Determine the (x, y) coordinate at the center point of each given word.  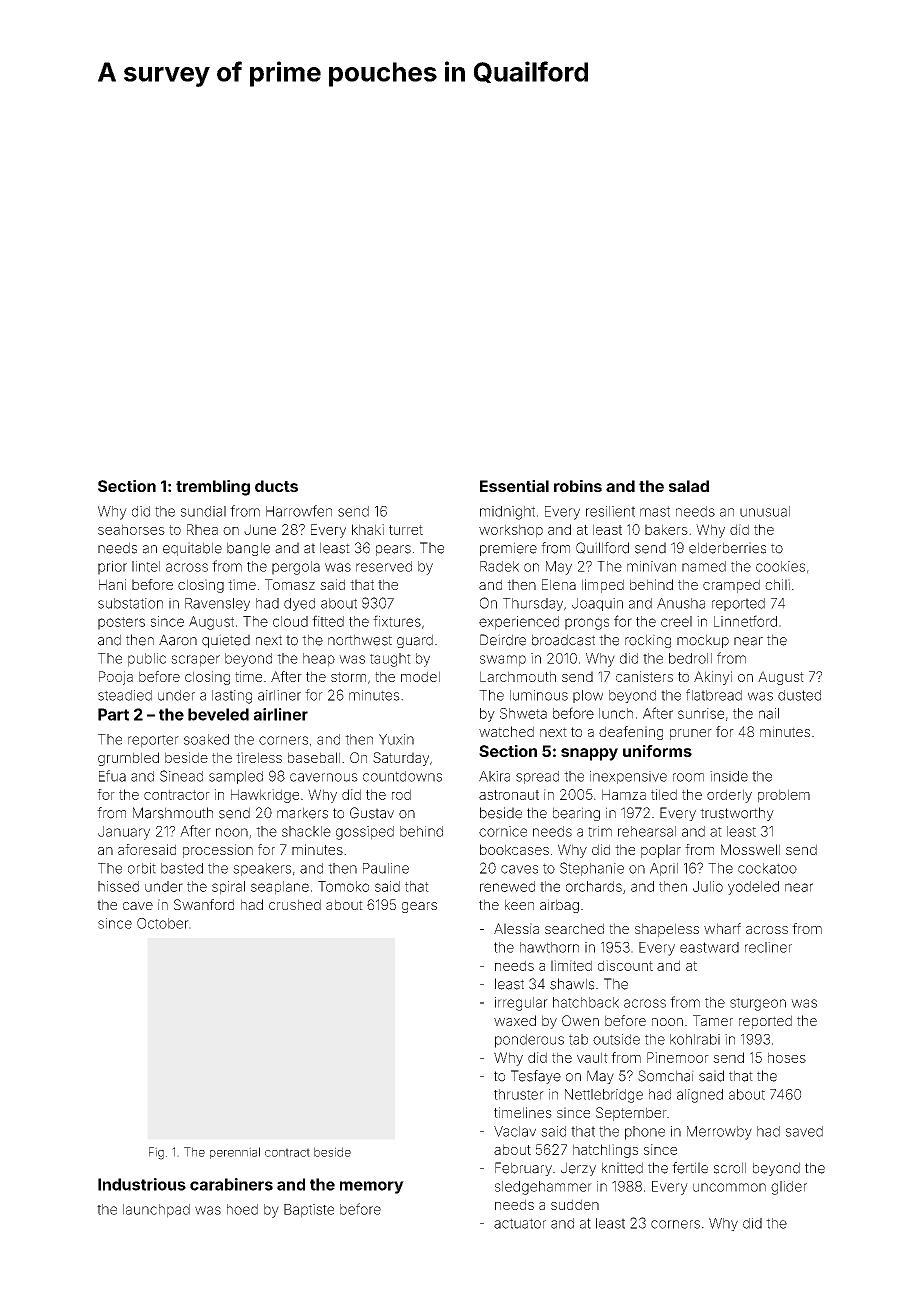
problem (784, 796)
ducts (276, 486)
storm (348, 677)
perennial (235, 1153)
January (124, 833)
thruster (519, 1094)
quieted (226, 641)
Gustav (372, 813)
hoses (787, 1057)
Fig (156, 1153)
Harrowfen (299, 511)
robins (578, 486)
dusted (799, 695)
